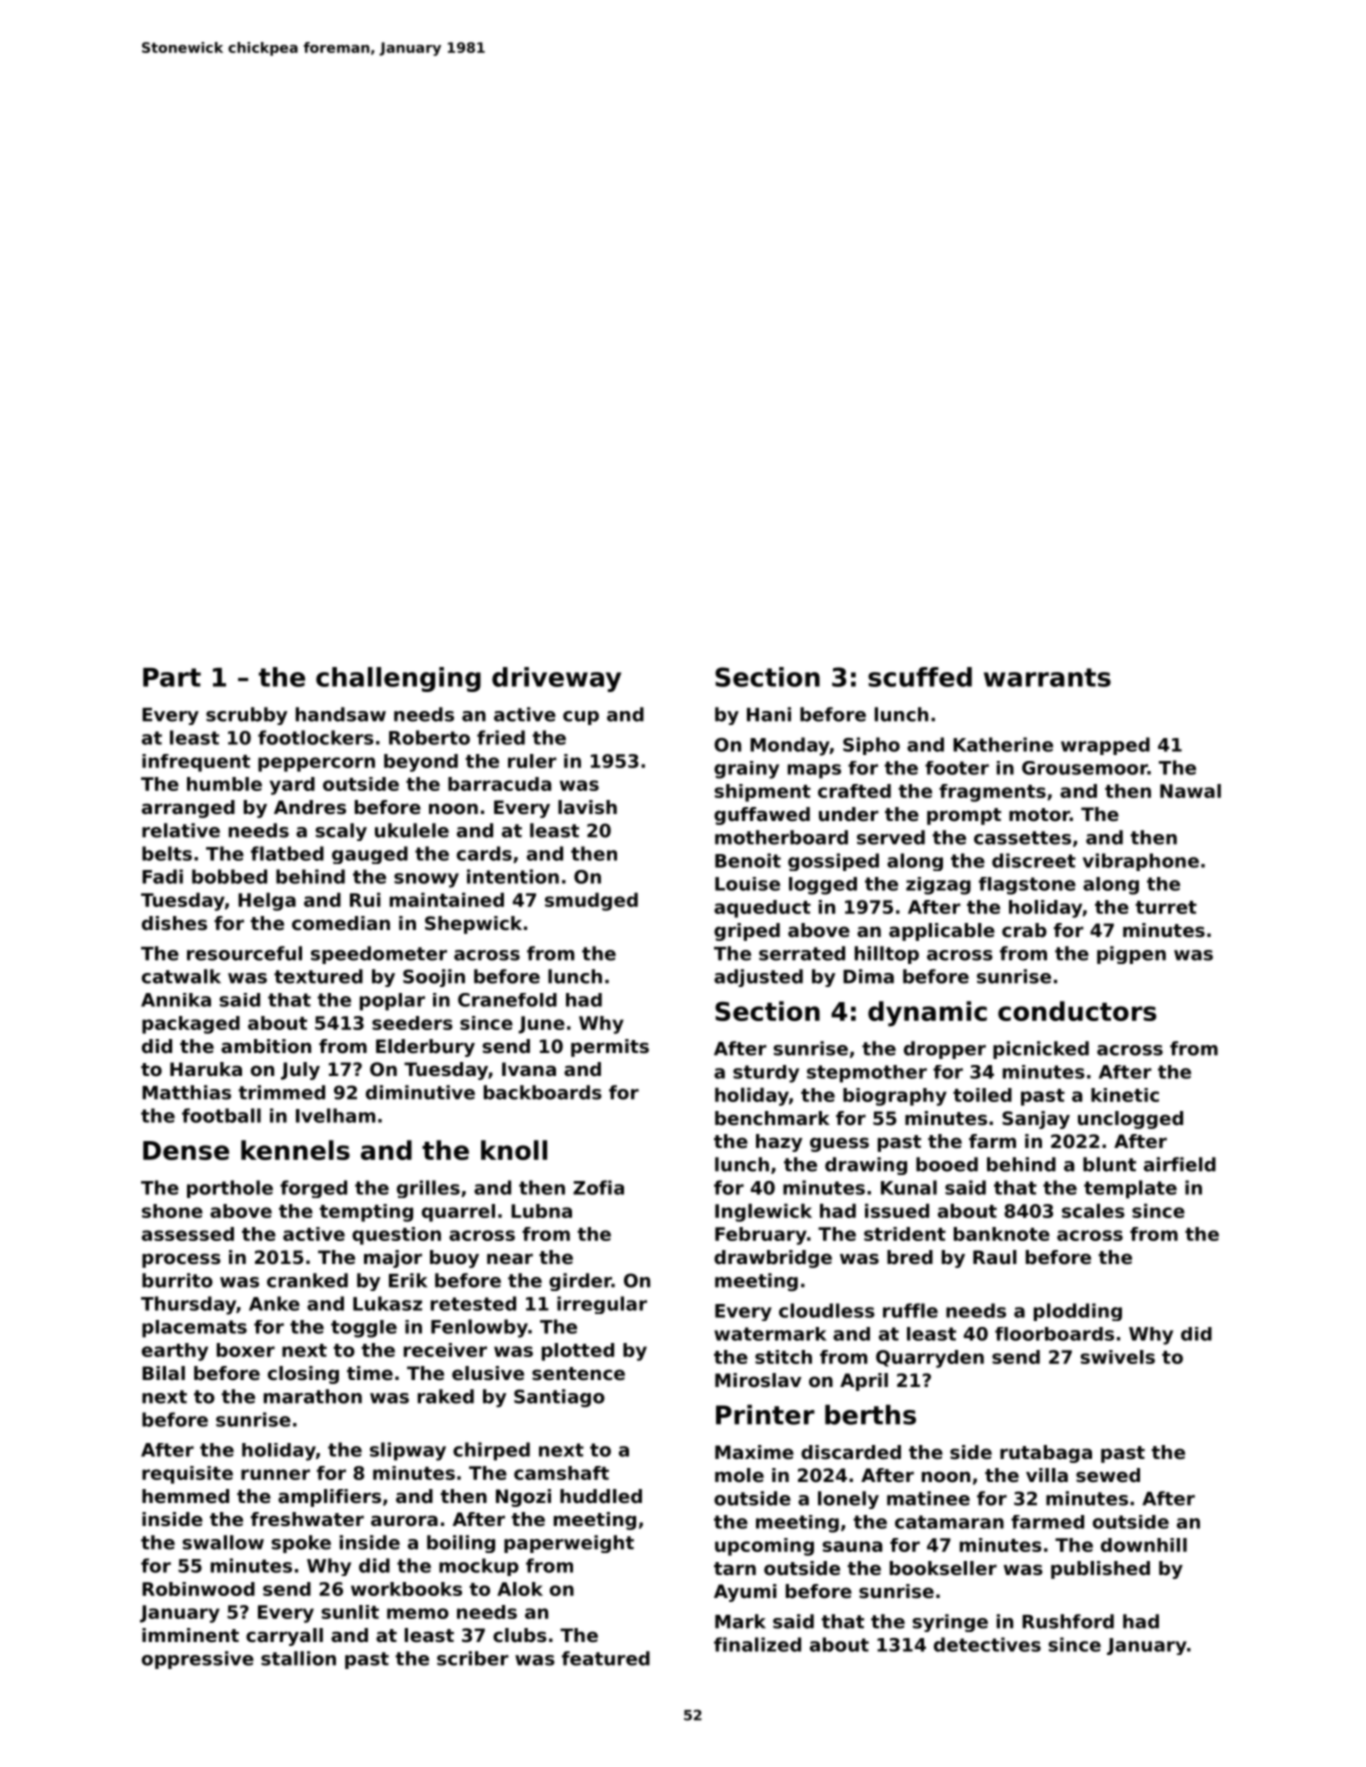  I want to click on challenging, so click(398, 679).
